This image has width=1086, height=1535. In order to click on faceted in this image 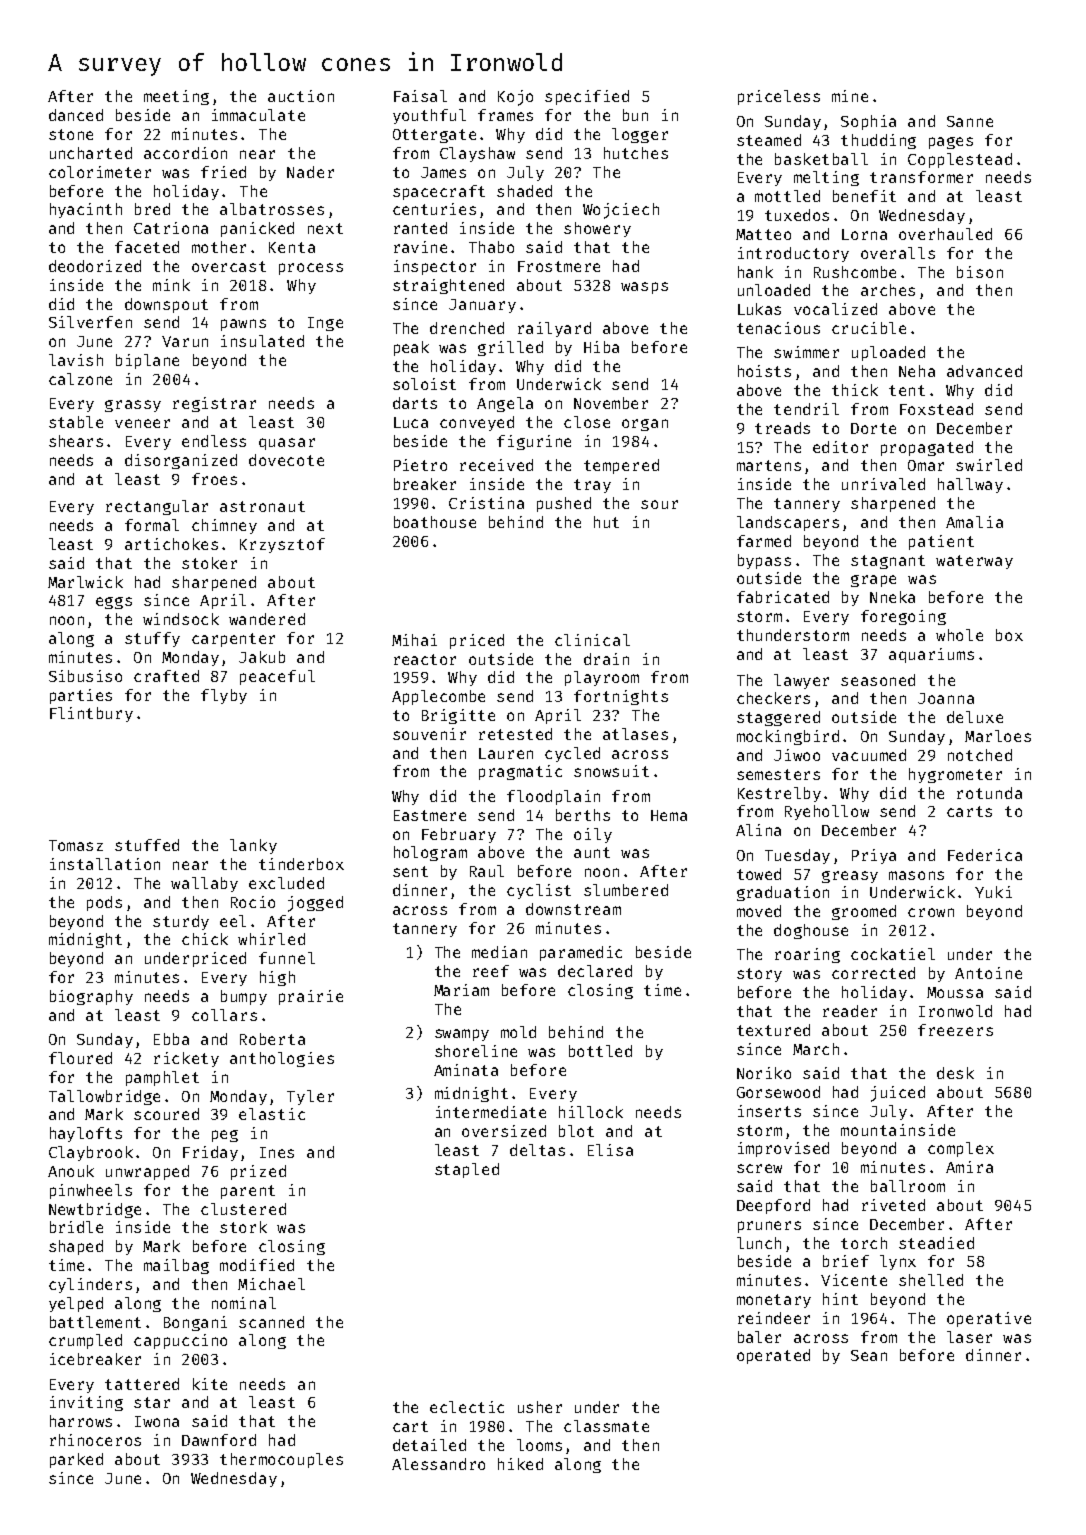, I will do `click(147, 247)`.
